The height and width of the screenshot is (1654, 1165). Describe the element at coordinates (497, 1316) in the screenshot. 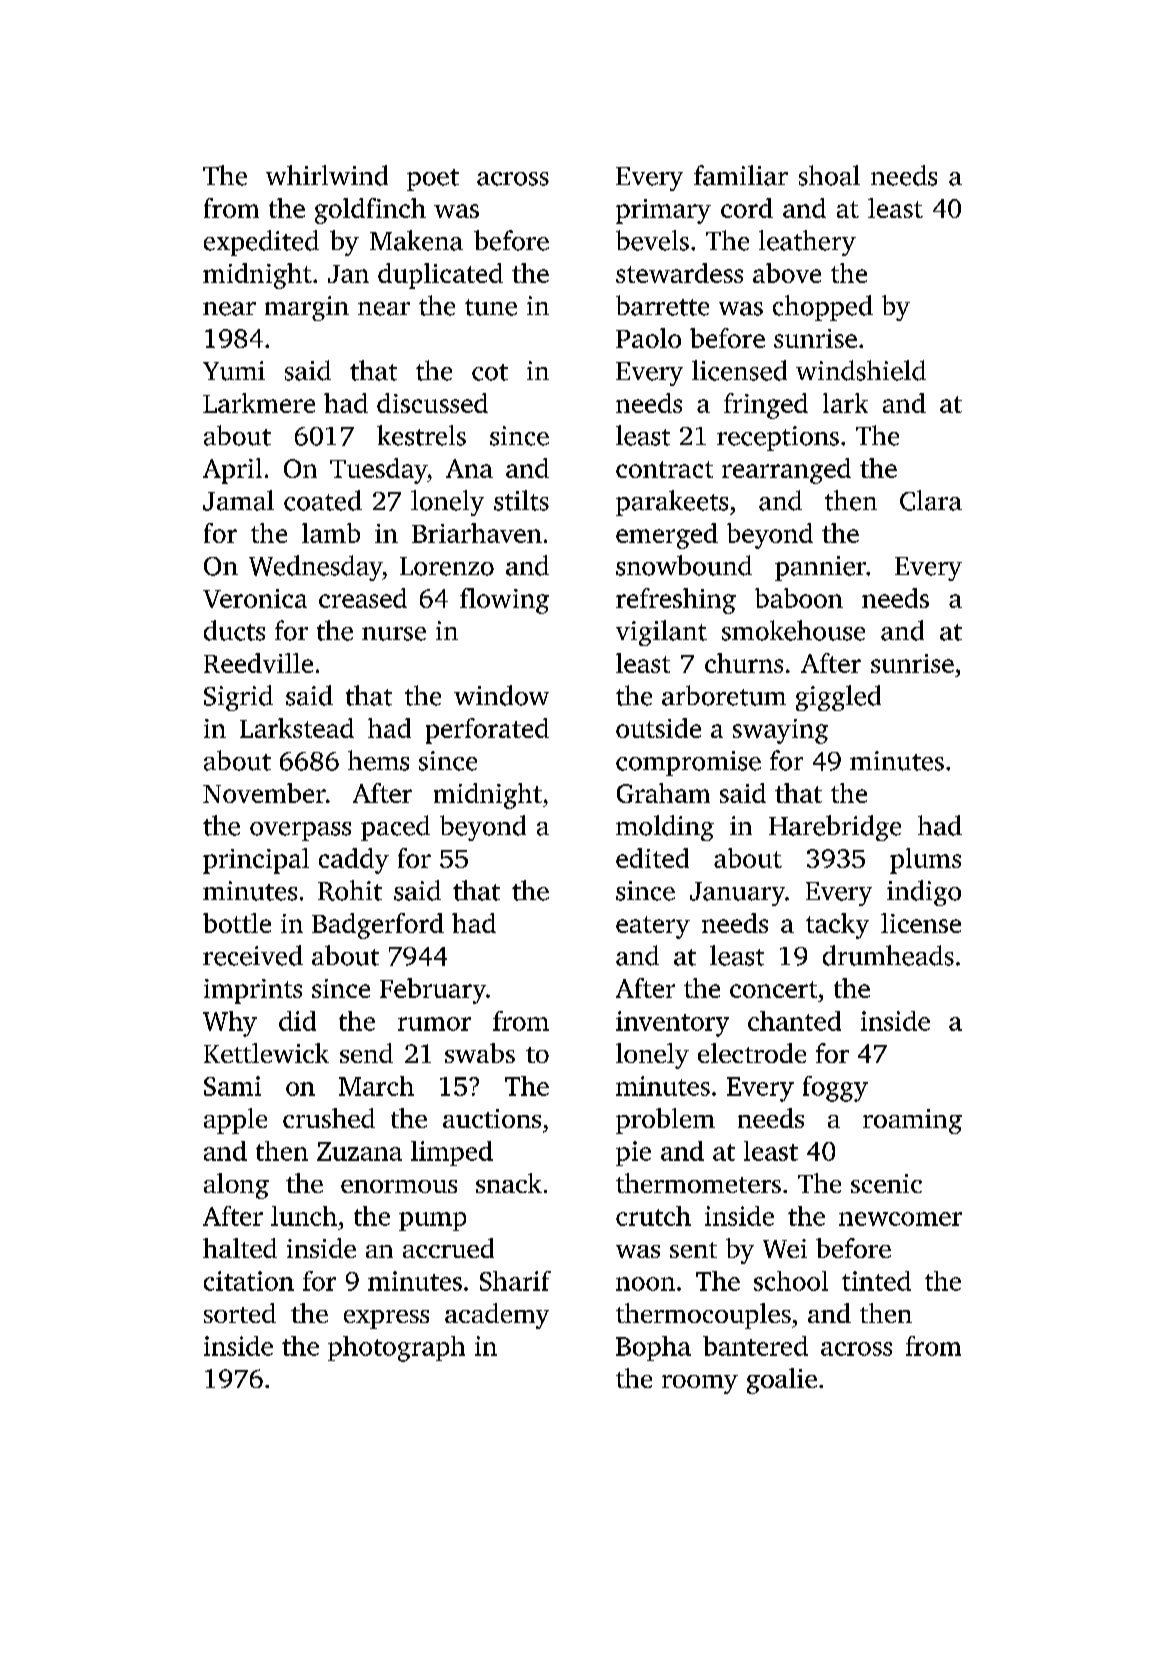

I see `academy` at that location.
